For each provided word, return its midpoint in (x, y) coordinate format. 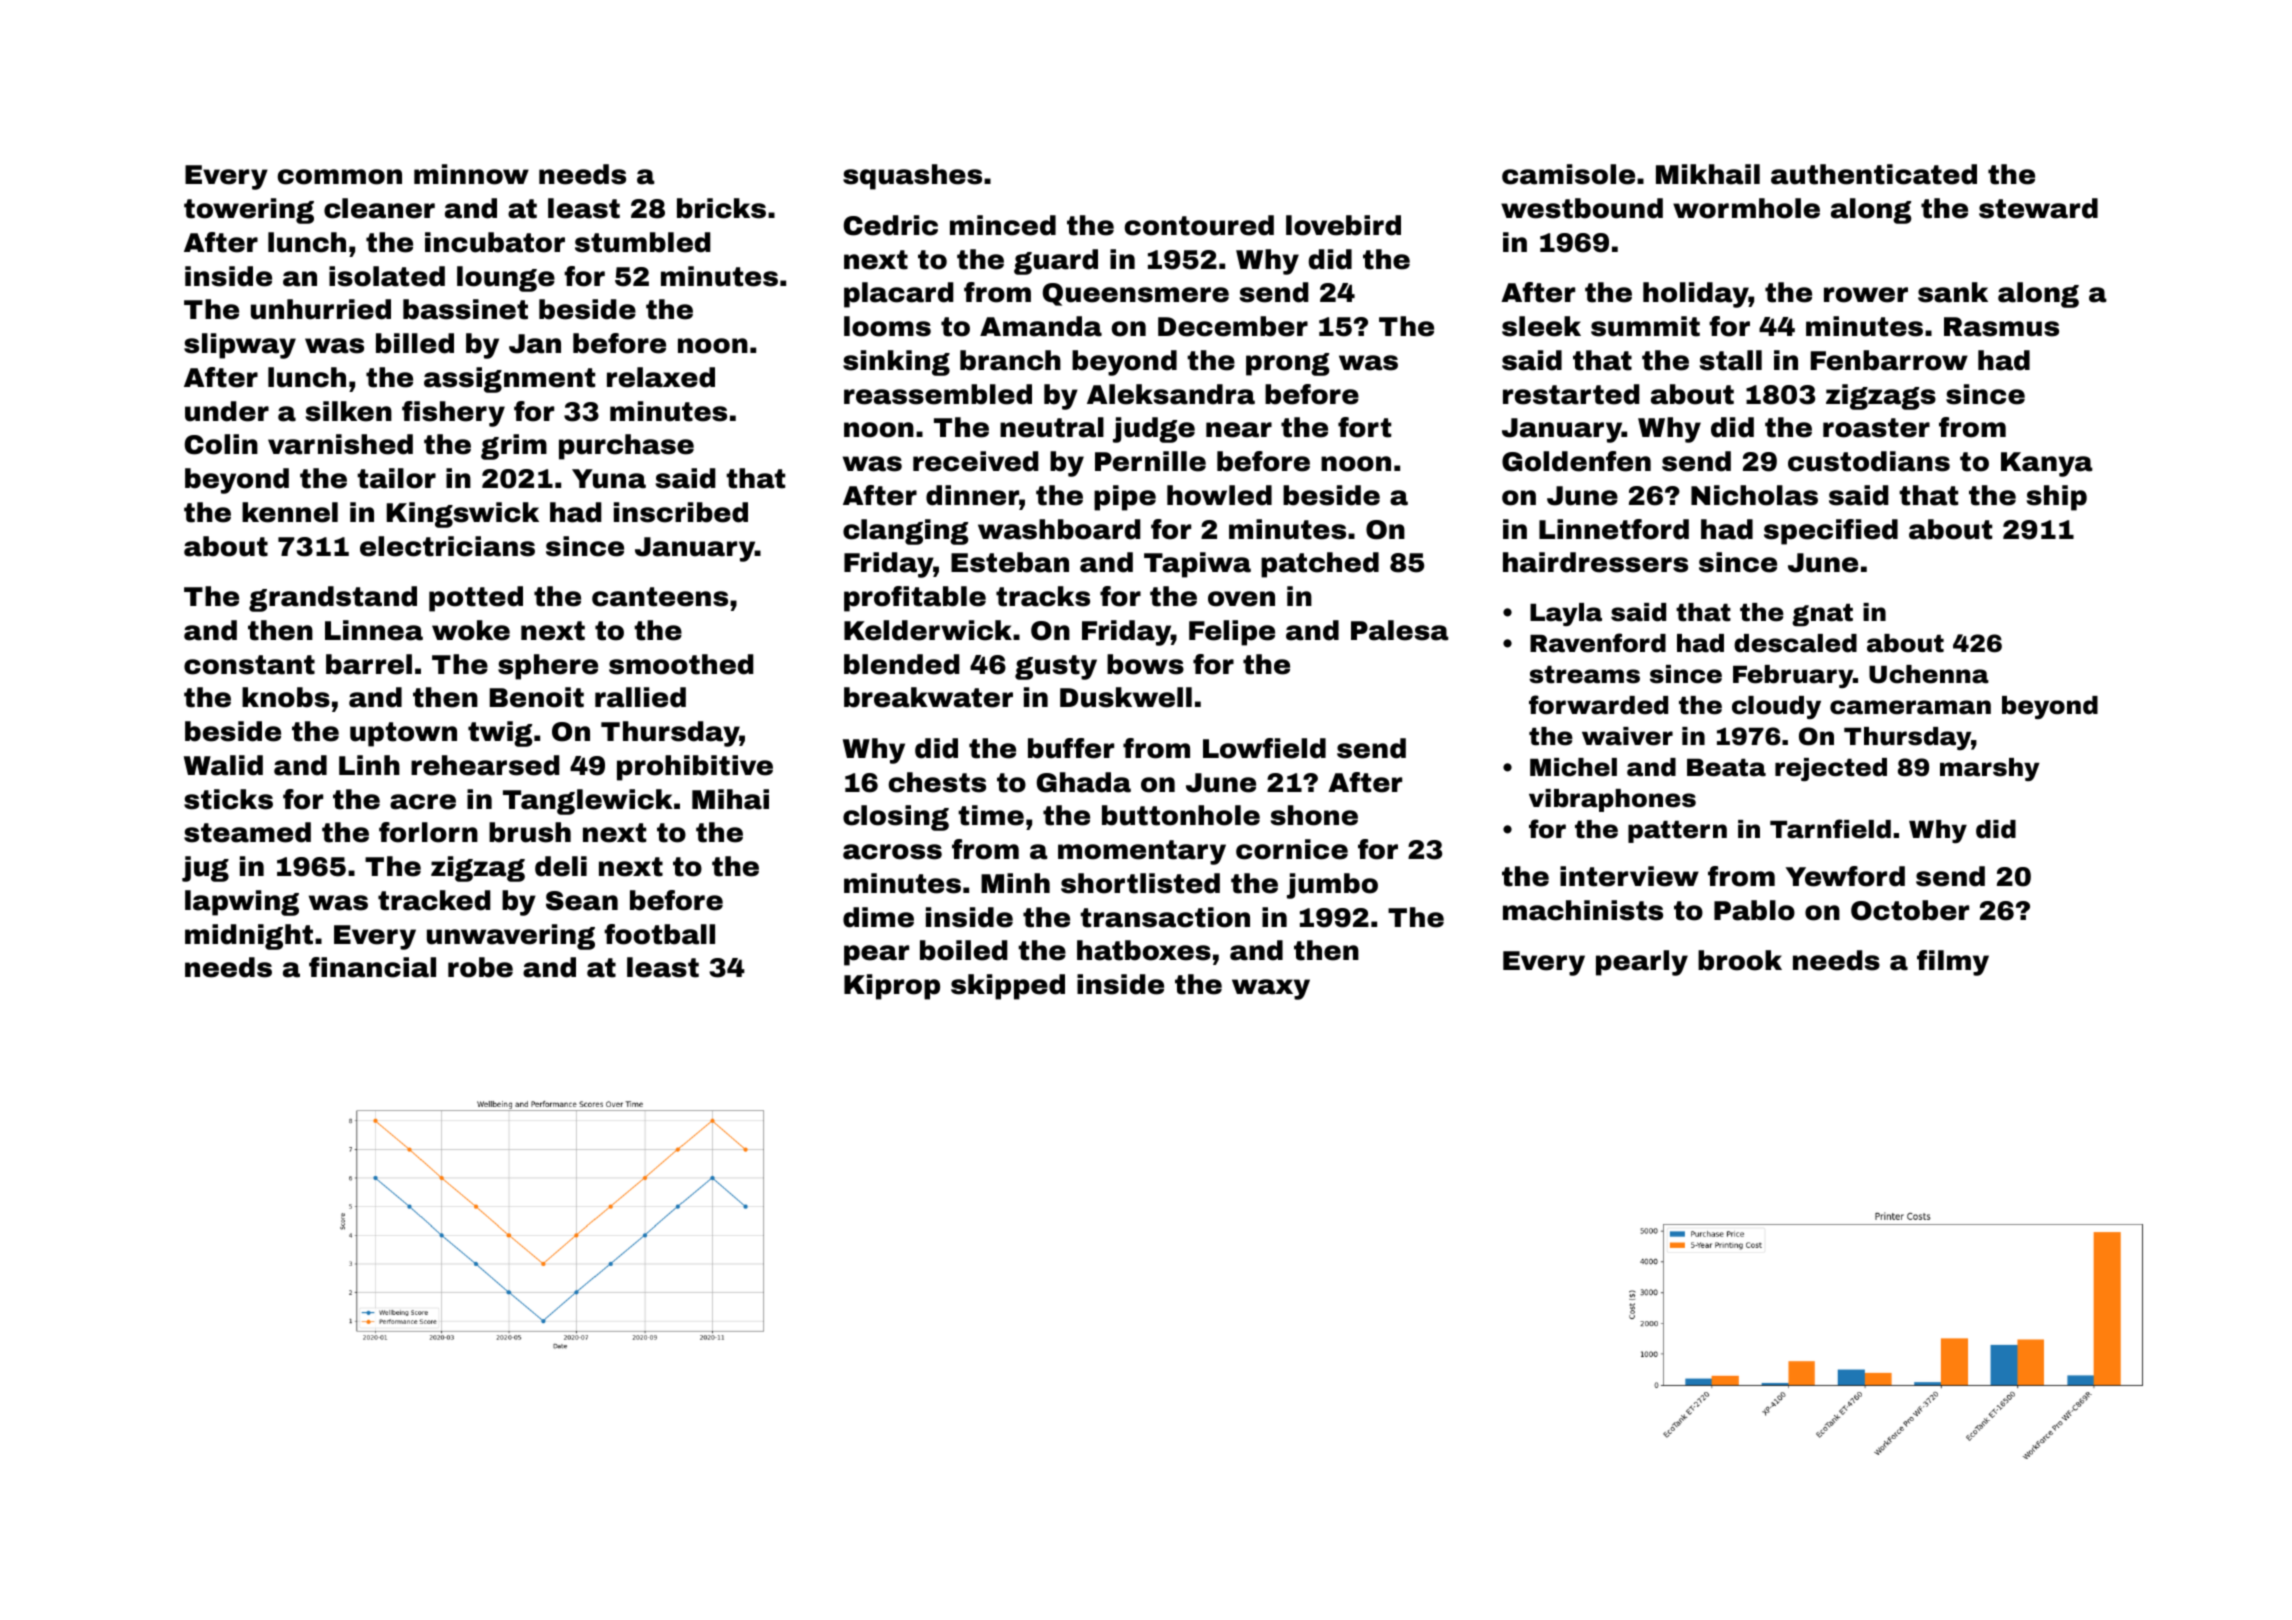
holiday (1696, 295)
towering (249, 211)
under (227, 411)
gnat (1822, 615)
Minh (1015, 883)
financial (372, 967)
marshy (1990, 769)
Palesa (1400, 630)
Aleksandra (1171, 394)
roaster (1876, 428)
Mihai (730, 799)
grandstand (333, 599)
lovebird (1343, 225)
